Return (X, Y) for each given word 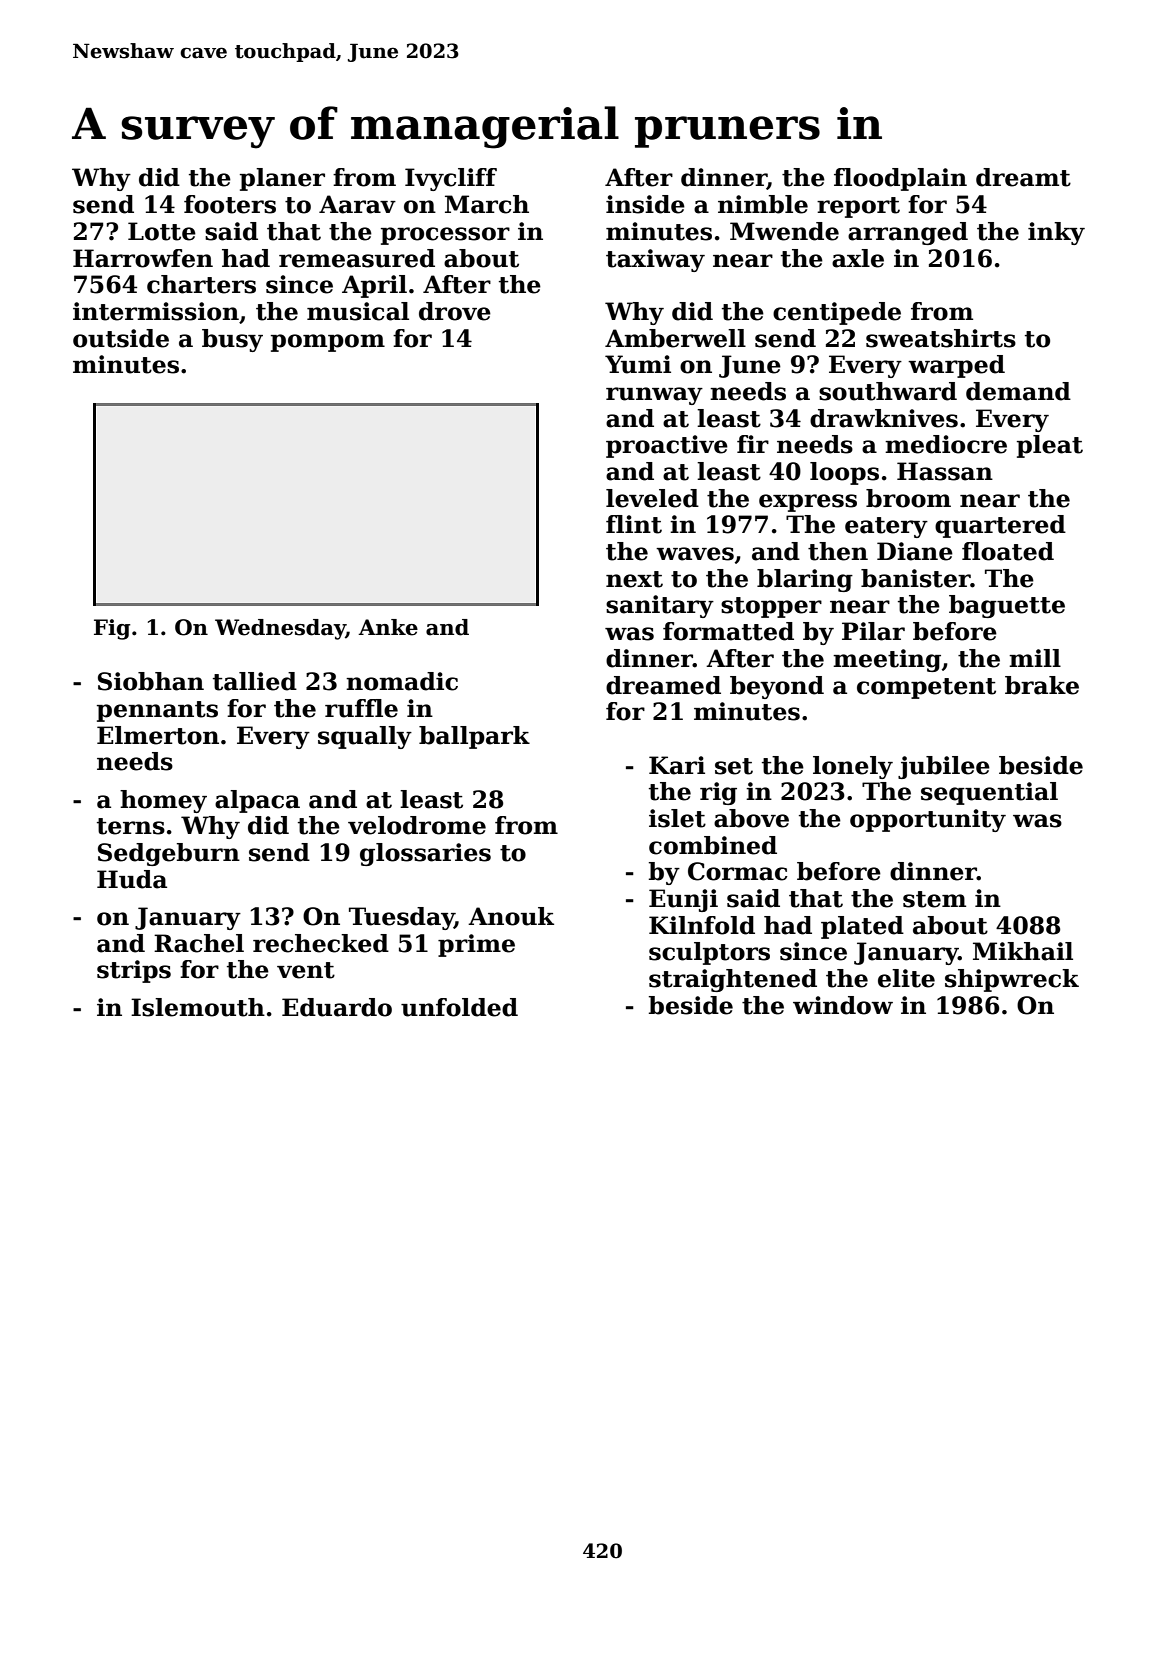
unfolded (459, 1007)
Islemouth (198, 1007)
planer (282, 179)
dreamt (1023, 177)
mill (1035, 658)
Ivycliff (451, 179)
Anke (388, 627)
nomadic (402, 681)
